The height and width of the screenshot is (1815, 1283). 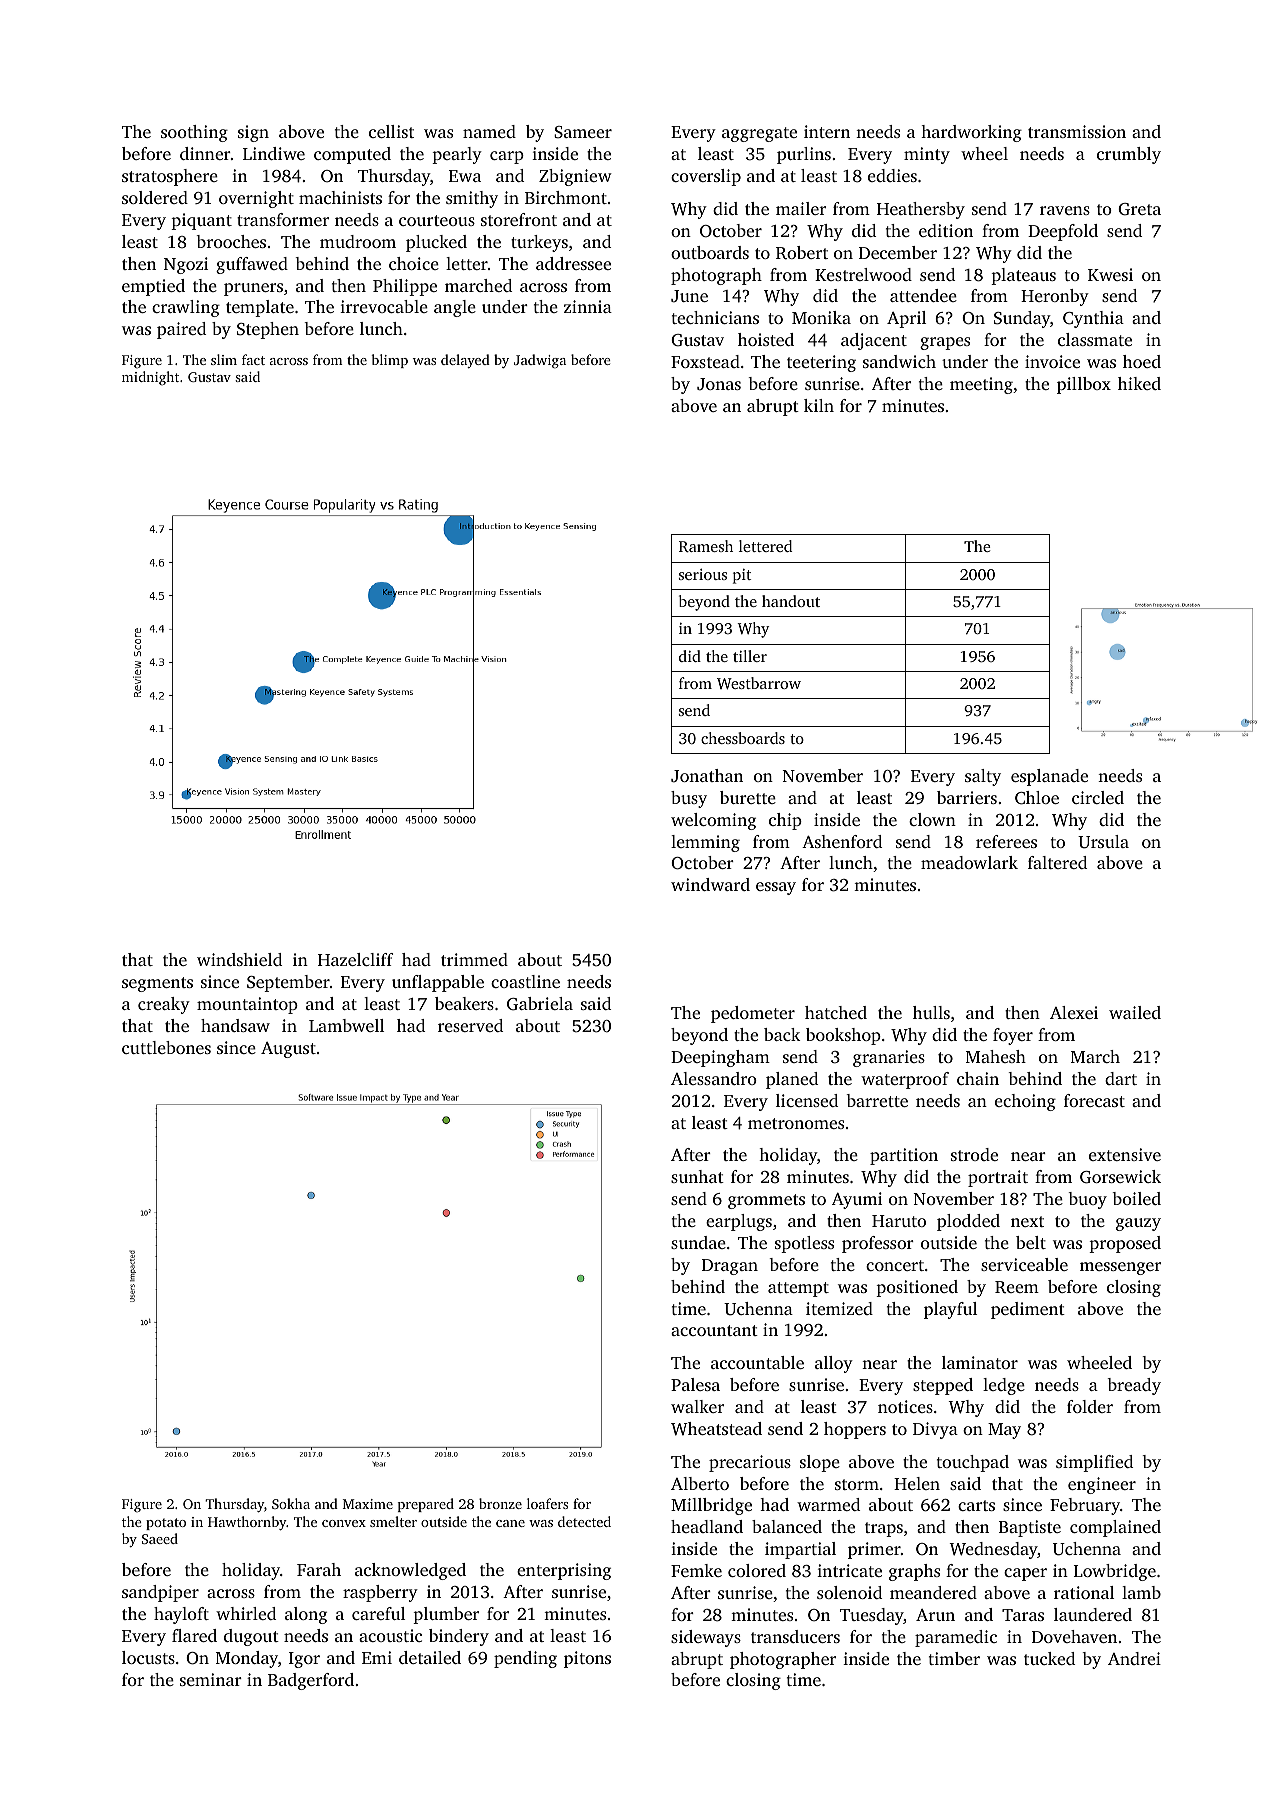 What do you see at coordinates (150, 378) in the screenshot?
I see `midnight` at bounding box center [150, 378].
